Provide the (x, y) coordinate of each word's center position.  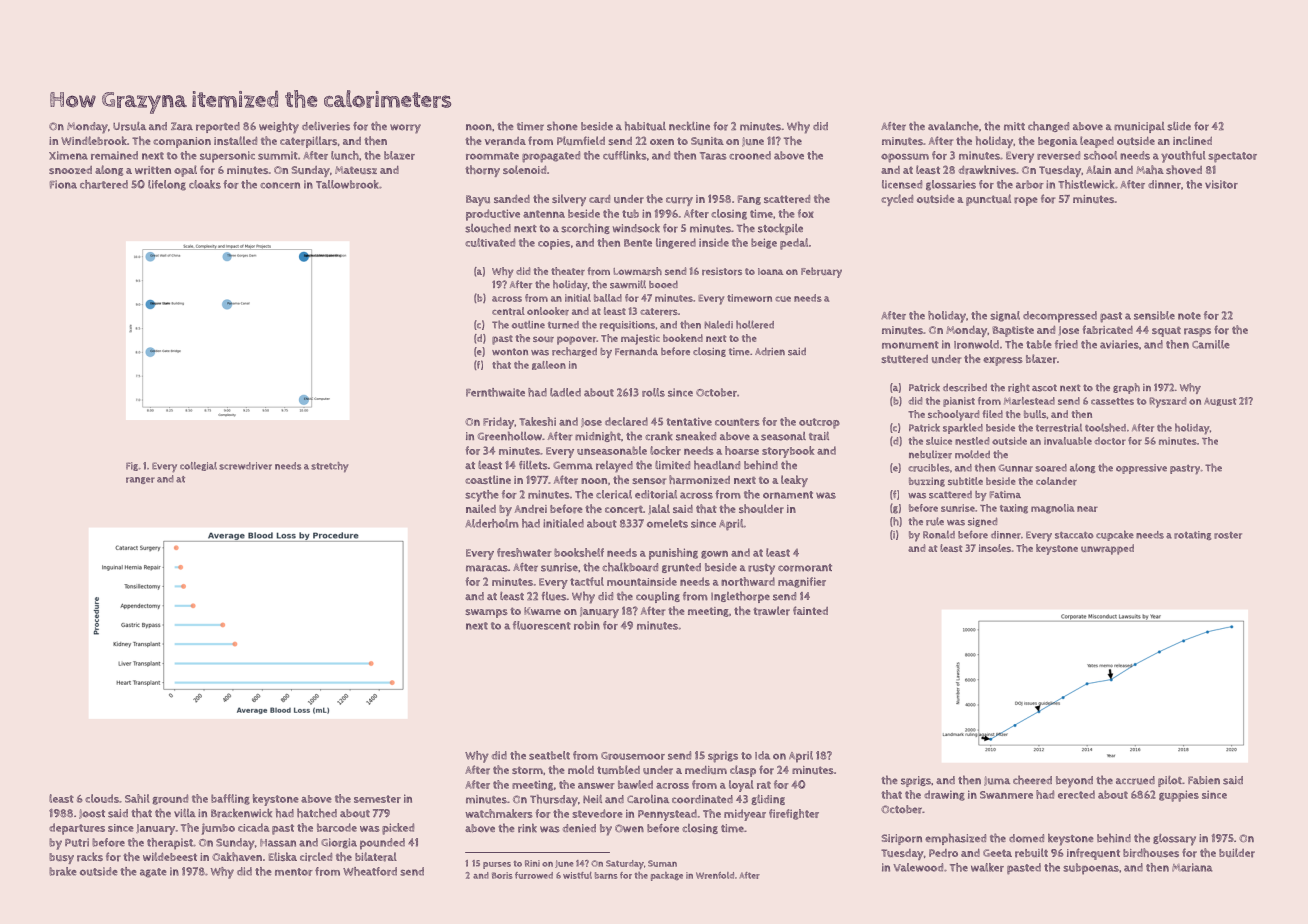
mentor (294, 872)
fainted (810, 610)
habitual (645, 126)
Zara (182, 126)
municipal (1139, 127)
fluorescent (542, 625)
